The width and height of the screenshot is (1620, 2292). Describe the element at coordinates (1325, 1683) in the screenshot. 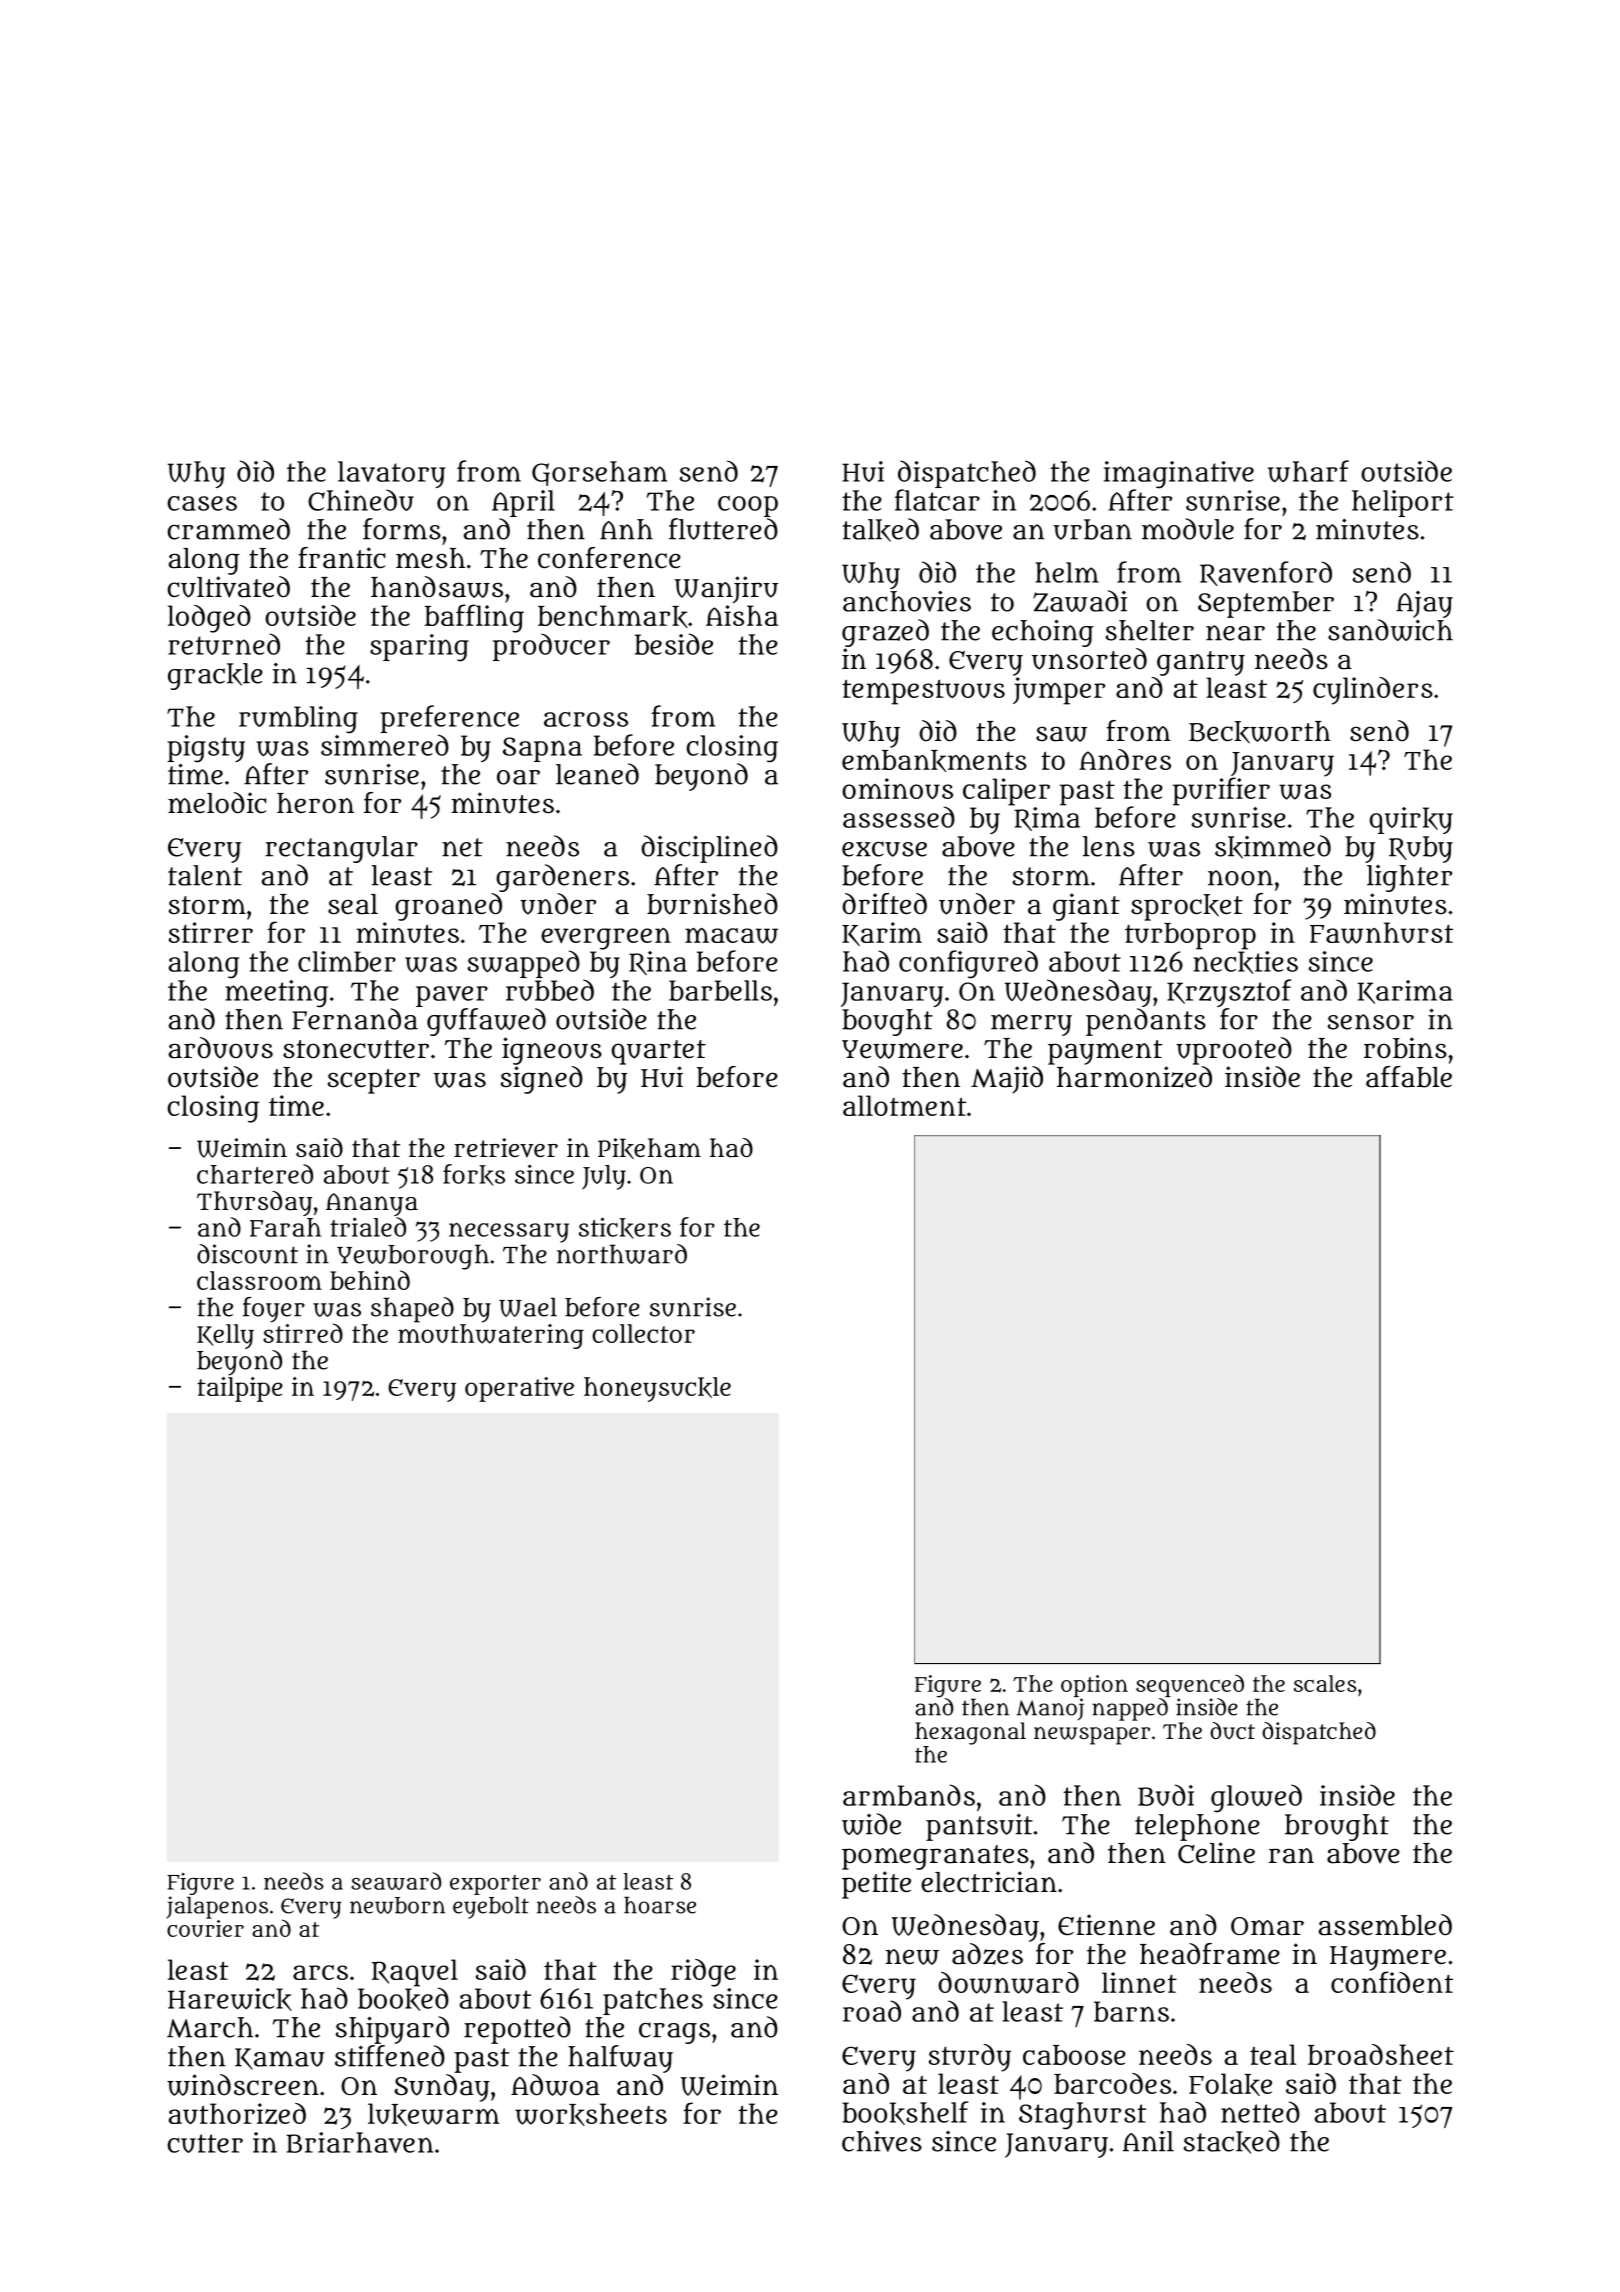

I see `scales` at that location.
